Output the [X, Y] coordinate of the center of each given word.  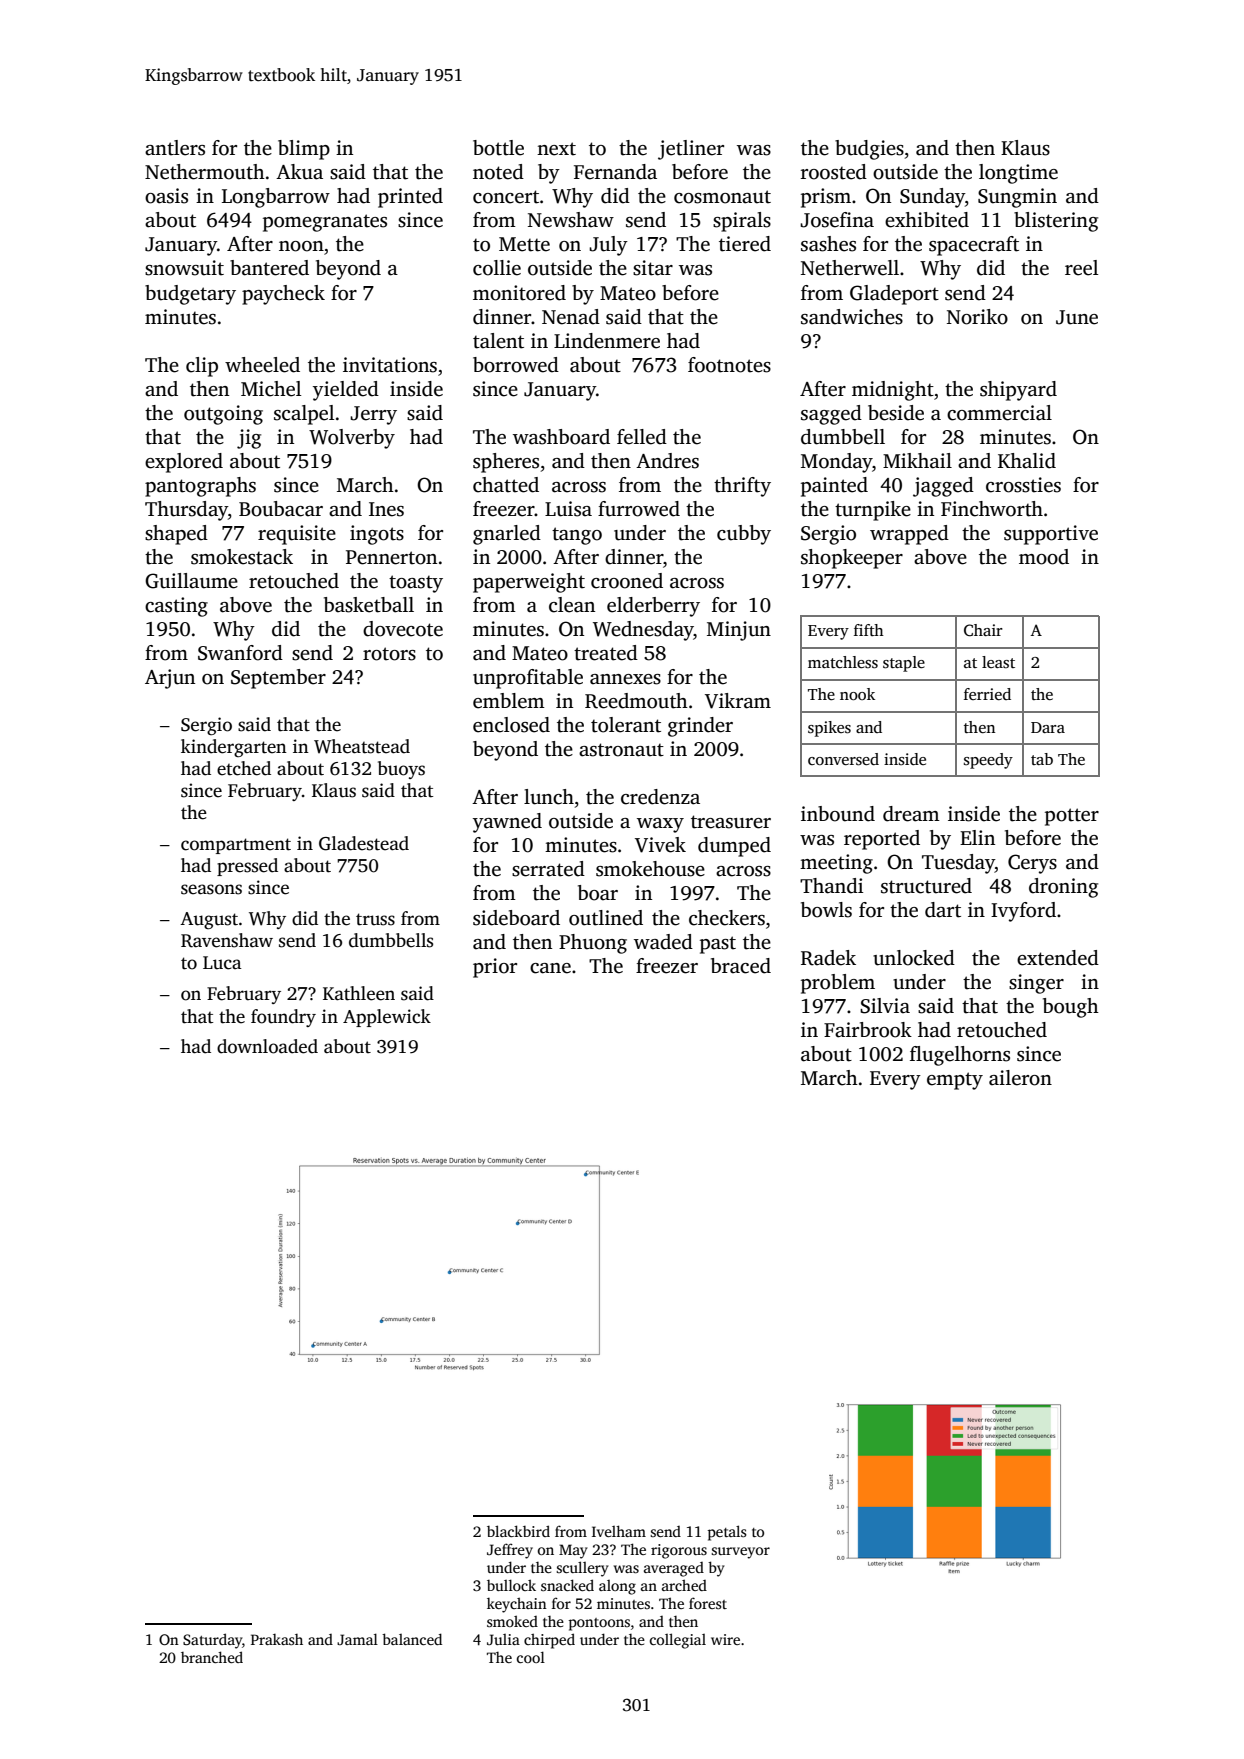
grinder [700, 727]
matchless [843, 662]
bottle [498, 148]
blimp [304, 150]
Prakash [277, 1639]
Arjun [170, 679]
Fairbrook [868, 1030]
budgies [869, 150]
